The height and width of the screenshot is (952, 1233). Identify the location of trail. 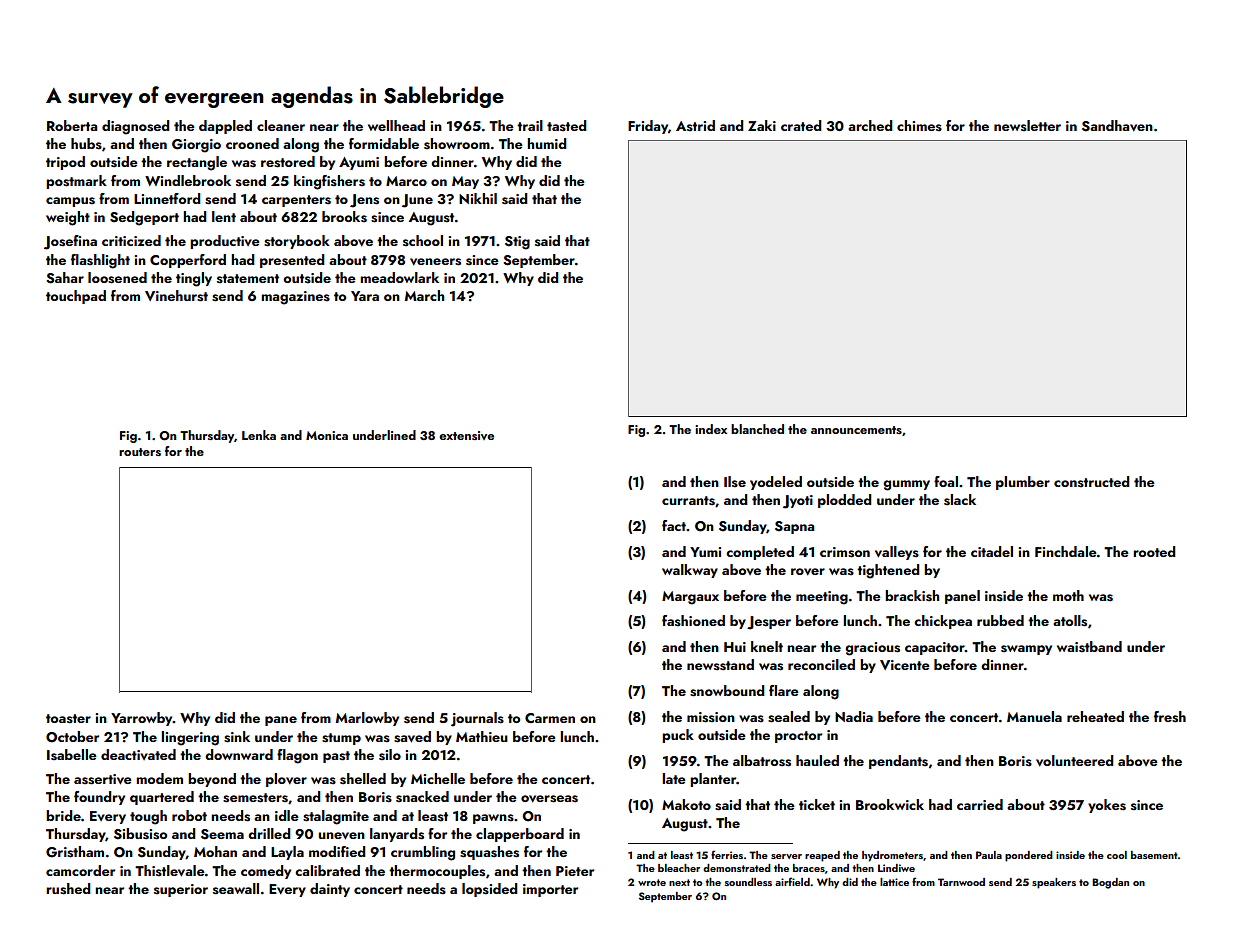
(530, 125).
